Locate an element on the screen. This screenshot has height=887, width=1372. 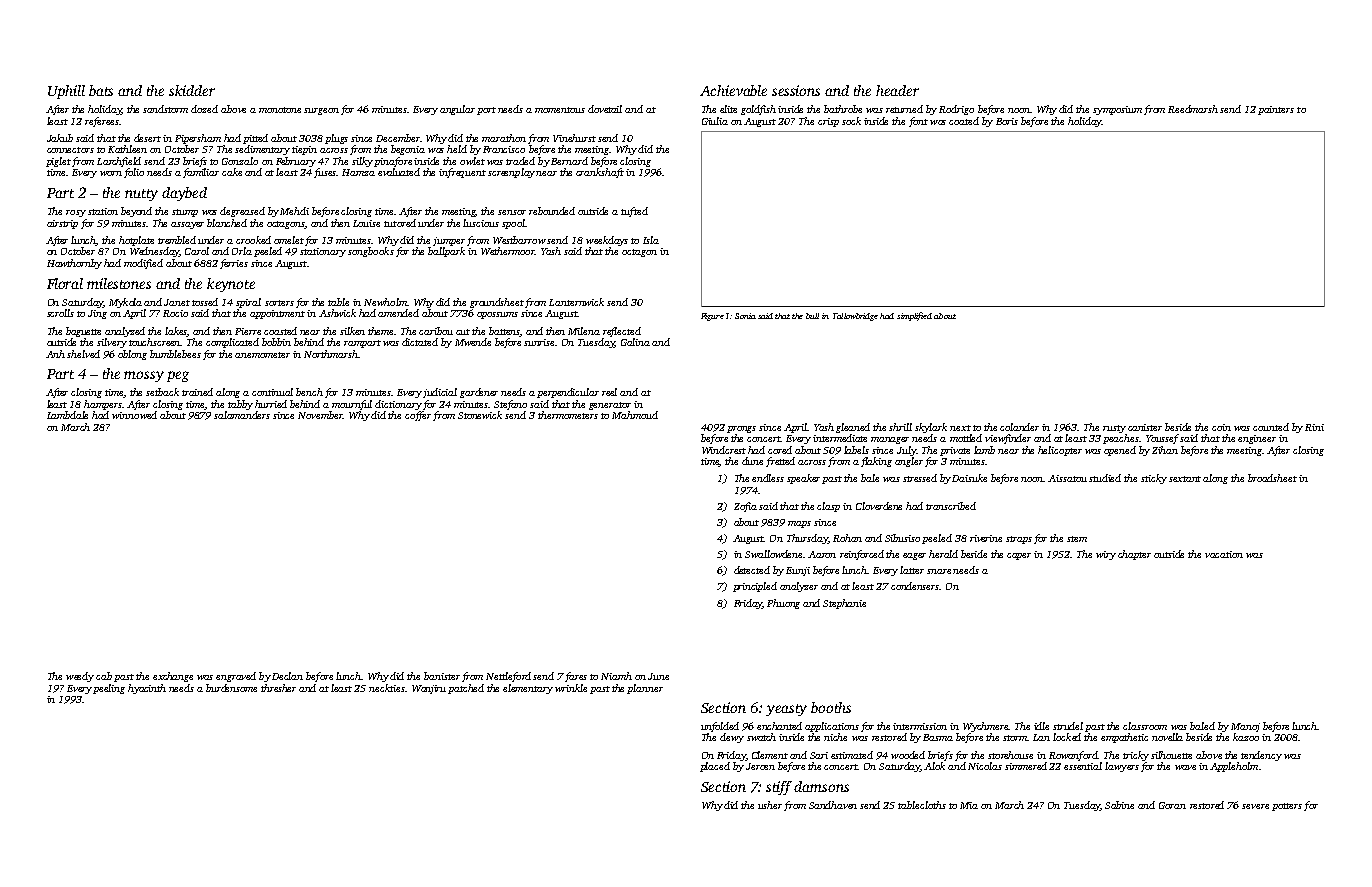
skidder is located at coordinates (192, 90).
